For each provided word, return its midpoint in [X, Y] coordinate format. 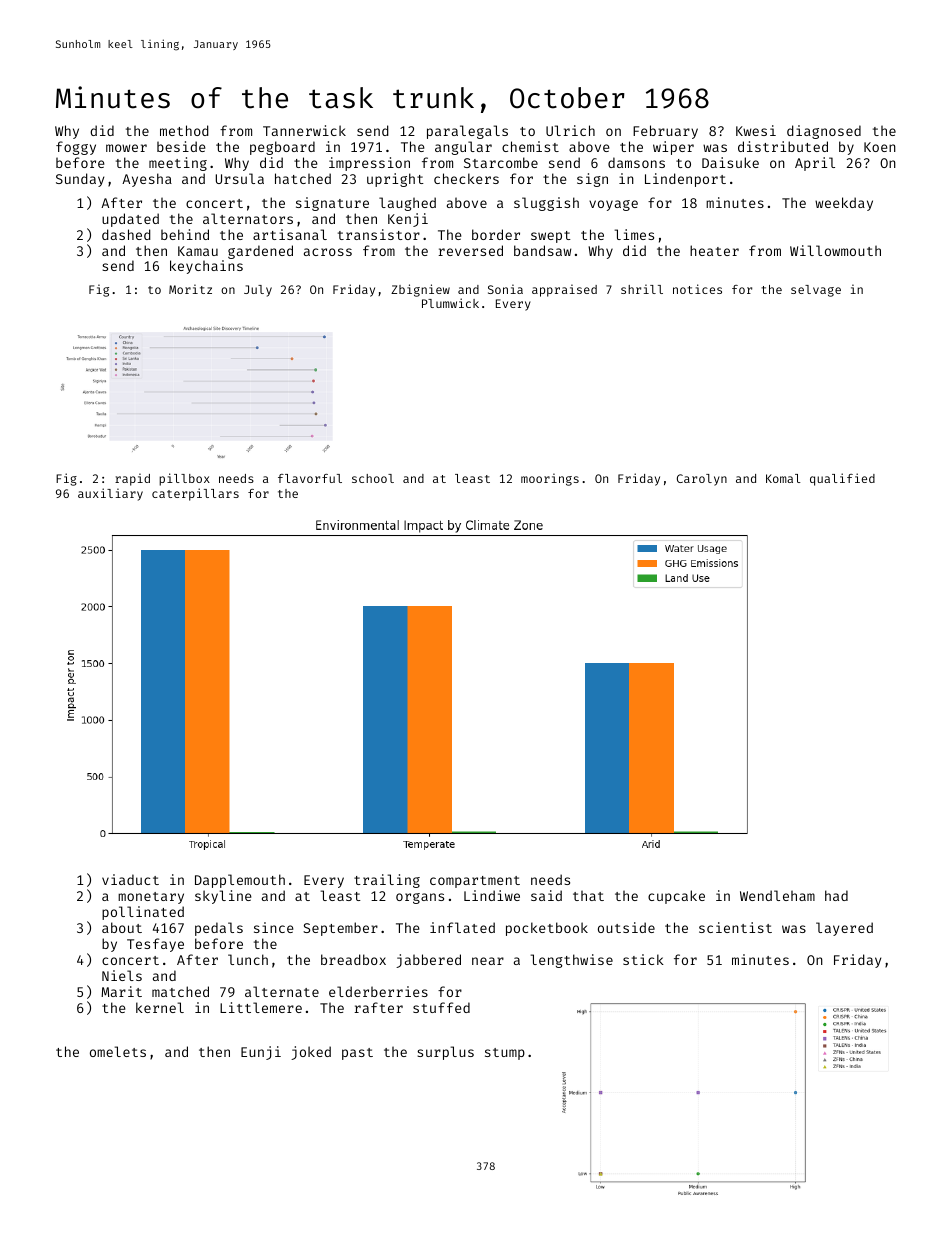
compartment [475, 882]
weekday [844, 204]
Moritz [190, 289]
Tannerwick [304, 130]
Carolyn [702, 480]
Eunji [261, 1053]
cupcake [676, 897]
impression [369, 164]
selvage [816, 291]
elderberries [378, 991]
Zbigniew [420, 290]
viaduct [130, 879]
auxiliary [110, 494]
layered [844, 929]
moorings [550, 479]
